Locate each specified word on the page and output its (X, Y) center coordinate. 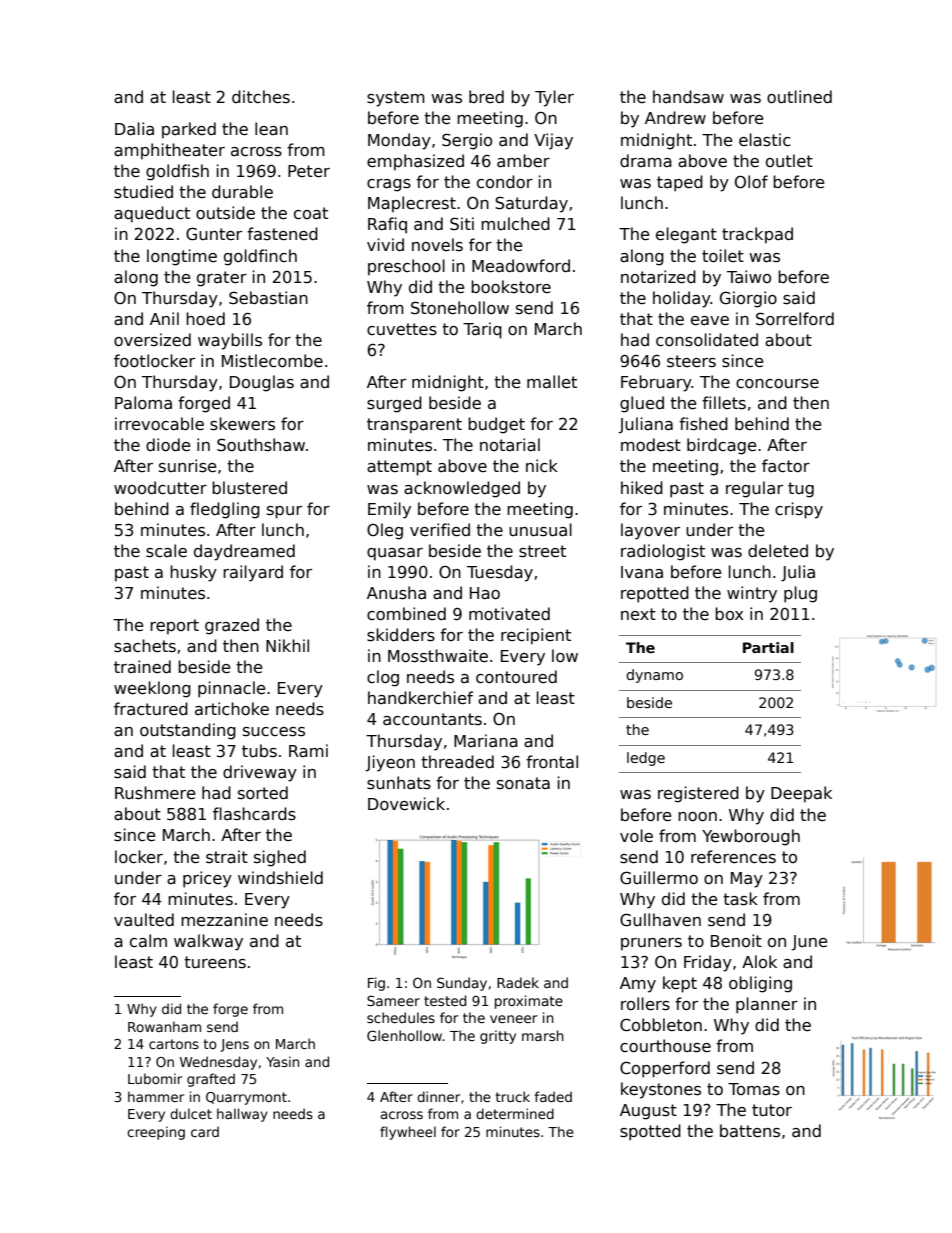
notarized (658, 277)
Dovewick (406, 803)
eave (710, 320)
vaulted (144, 920)
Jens (234, 1045)
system (396, 99)
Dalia (134, 129)
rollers (645, 1004)
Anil (164, 318)
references (733, 856)
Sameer (393, 1000)
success (274, 732)
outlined (799, 96)
